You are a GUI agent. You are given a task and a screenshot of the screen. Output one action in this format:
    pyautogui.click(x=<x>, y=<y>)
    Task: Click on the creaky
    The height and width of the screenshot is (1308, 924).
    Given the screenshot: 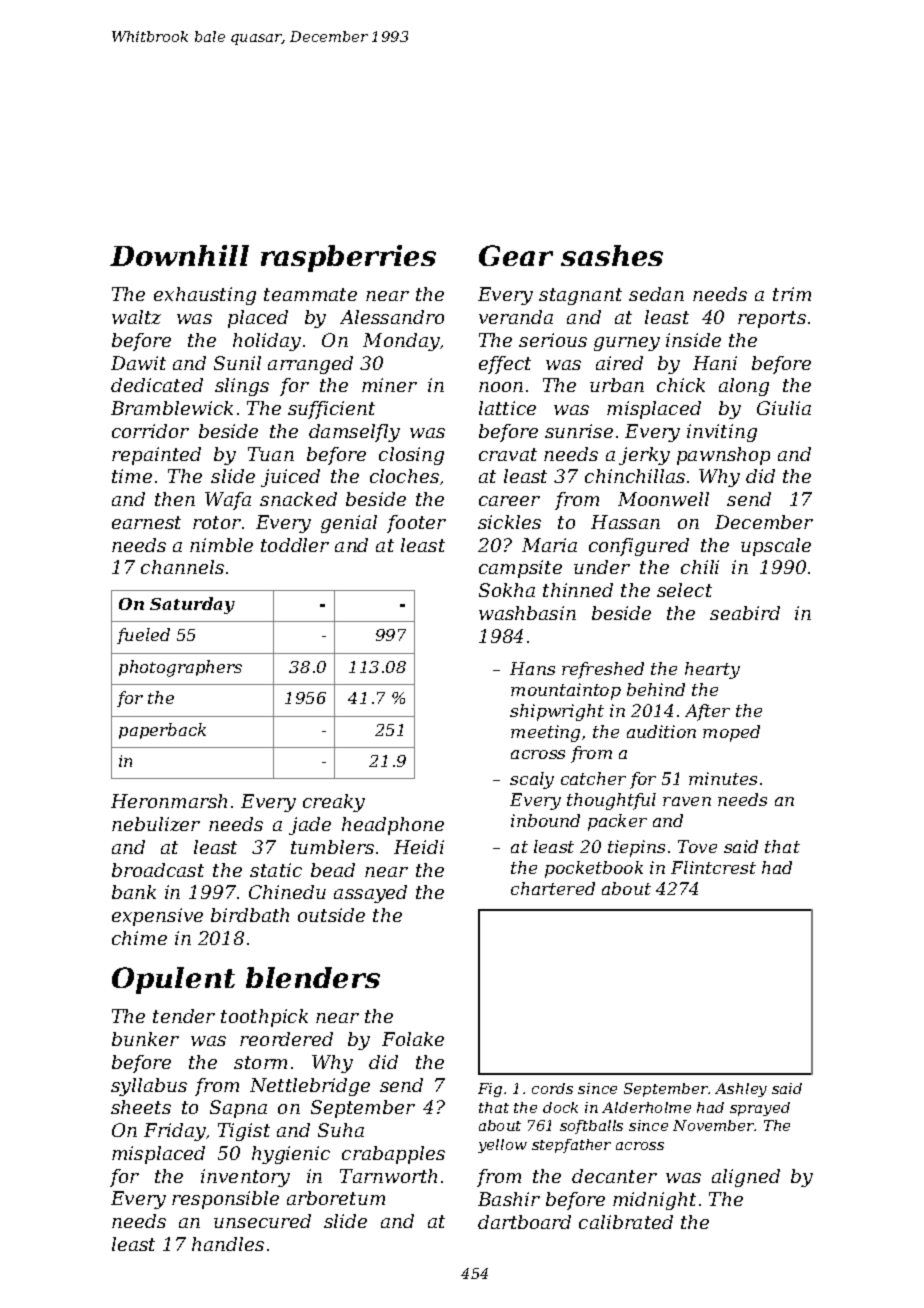 What is the action you would take?
    pyautogui.click(x=334, y=803)
